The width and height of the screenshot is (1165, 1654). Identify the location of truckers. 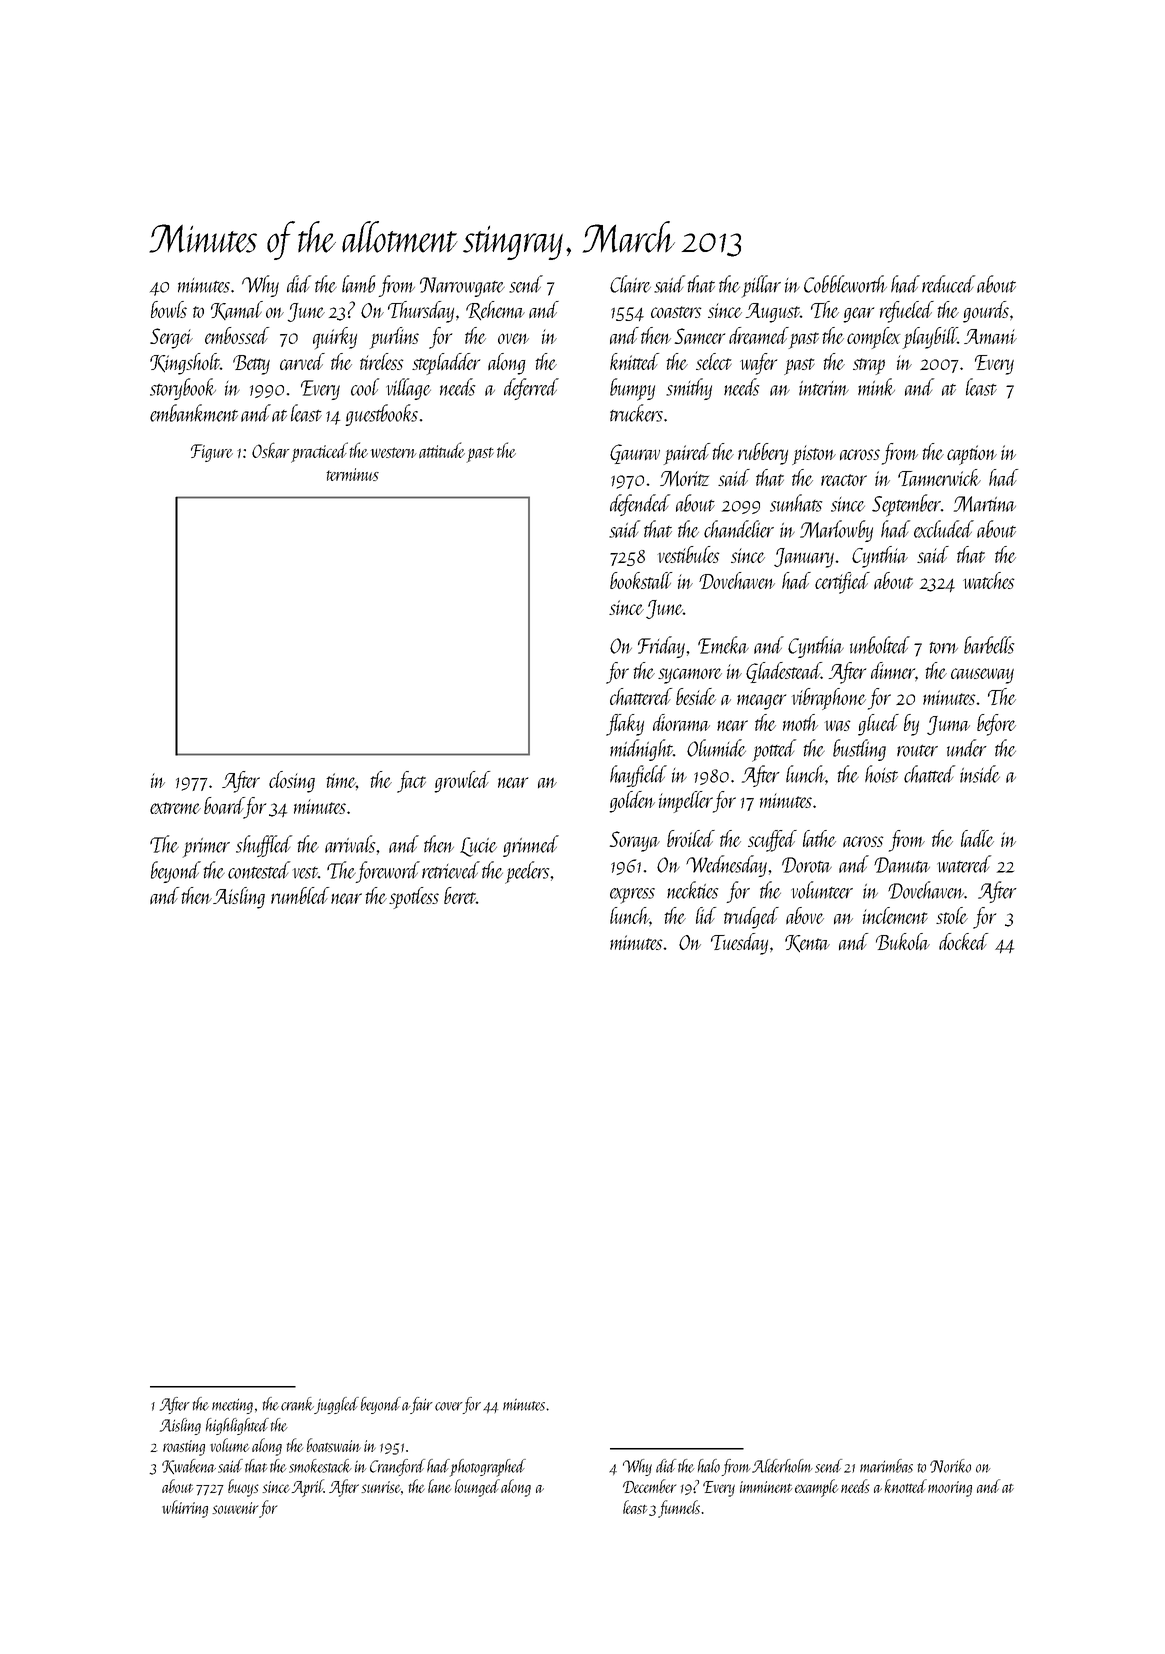
(636, 413).
